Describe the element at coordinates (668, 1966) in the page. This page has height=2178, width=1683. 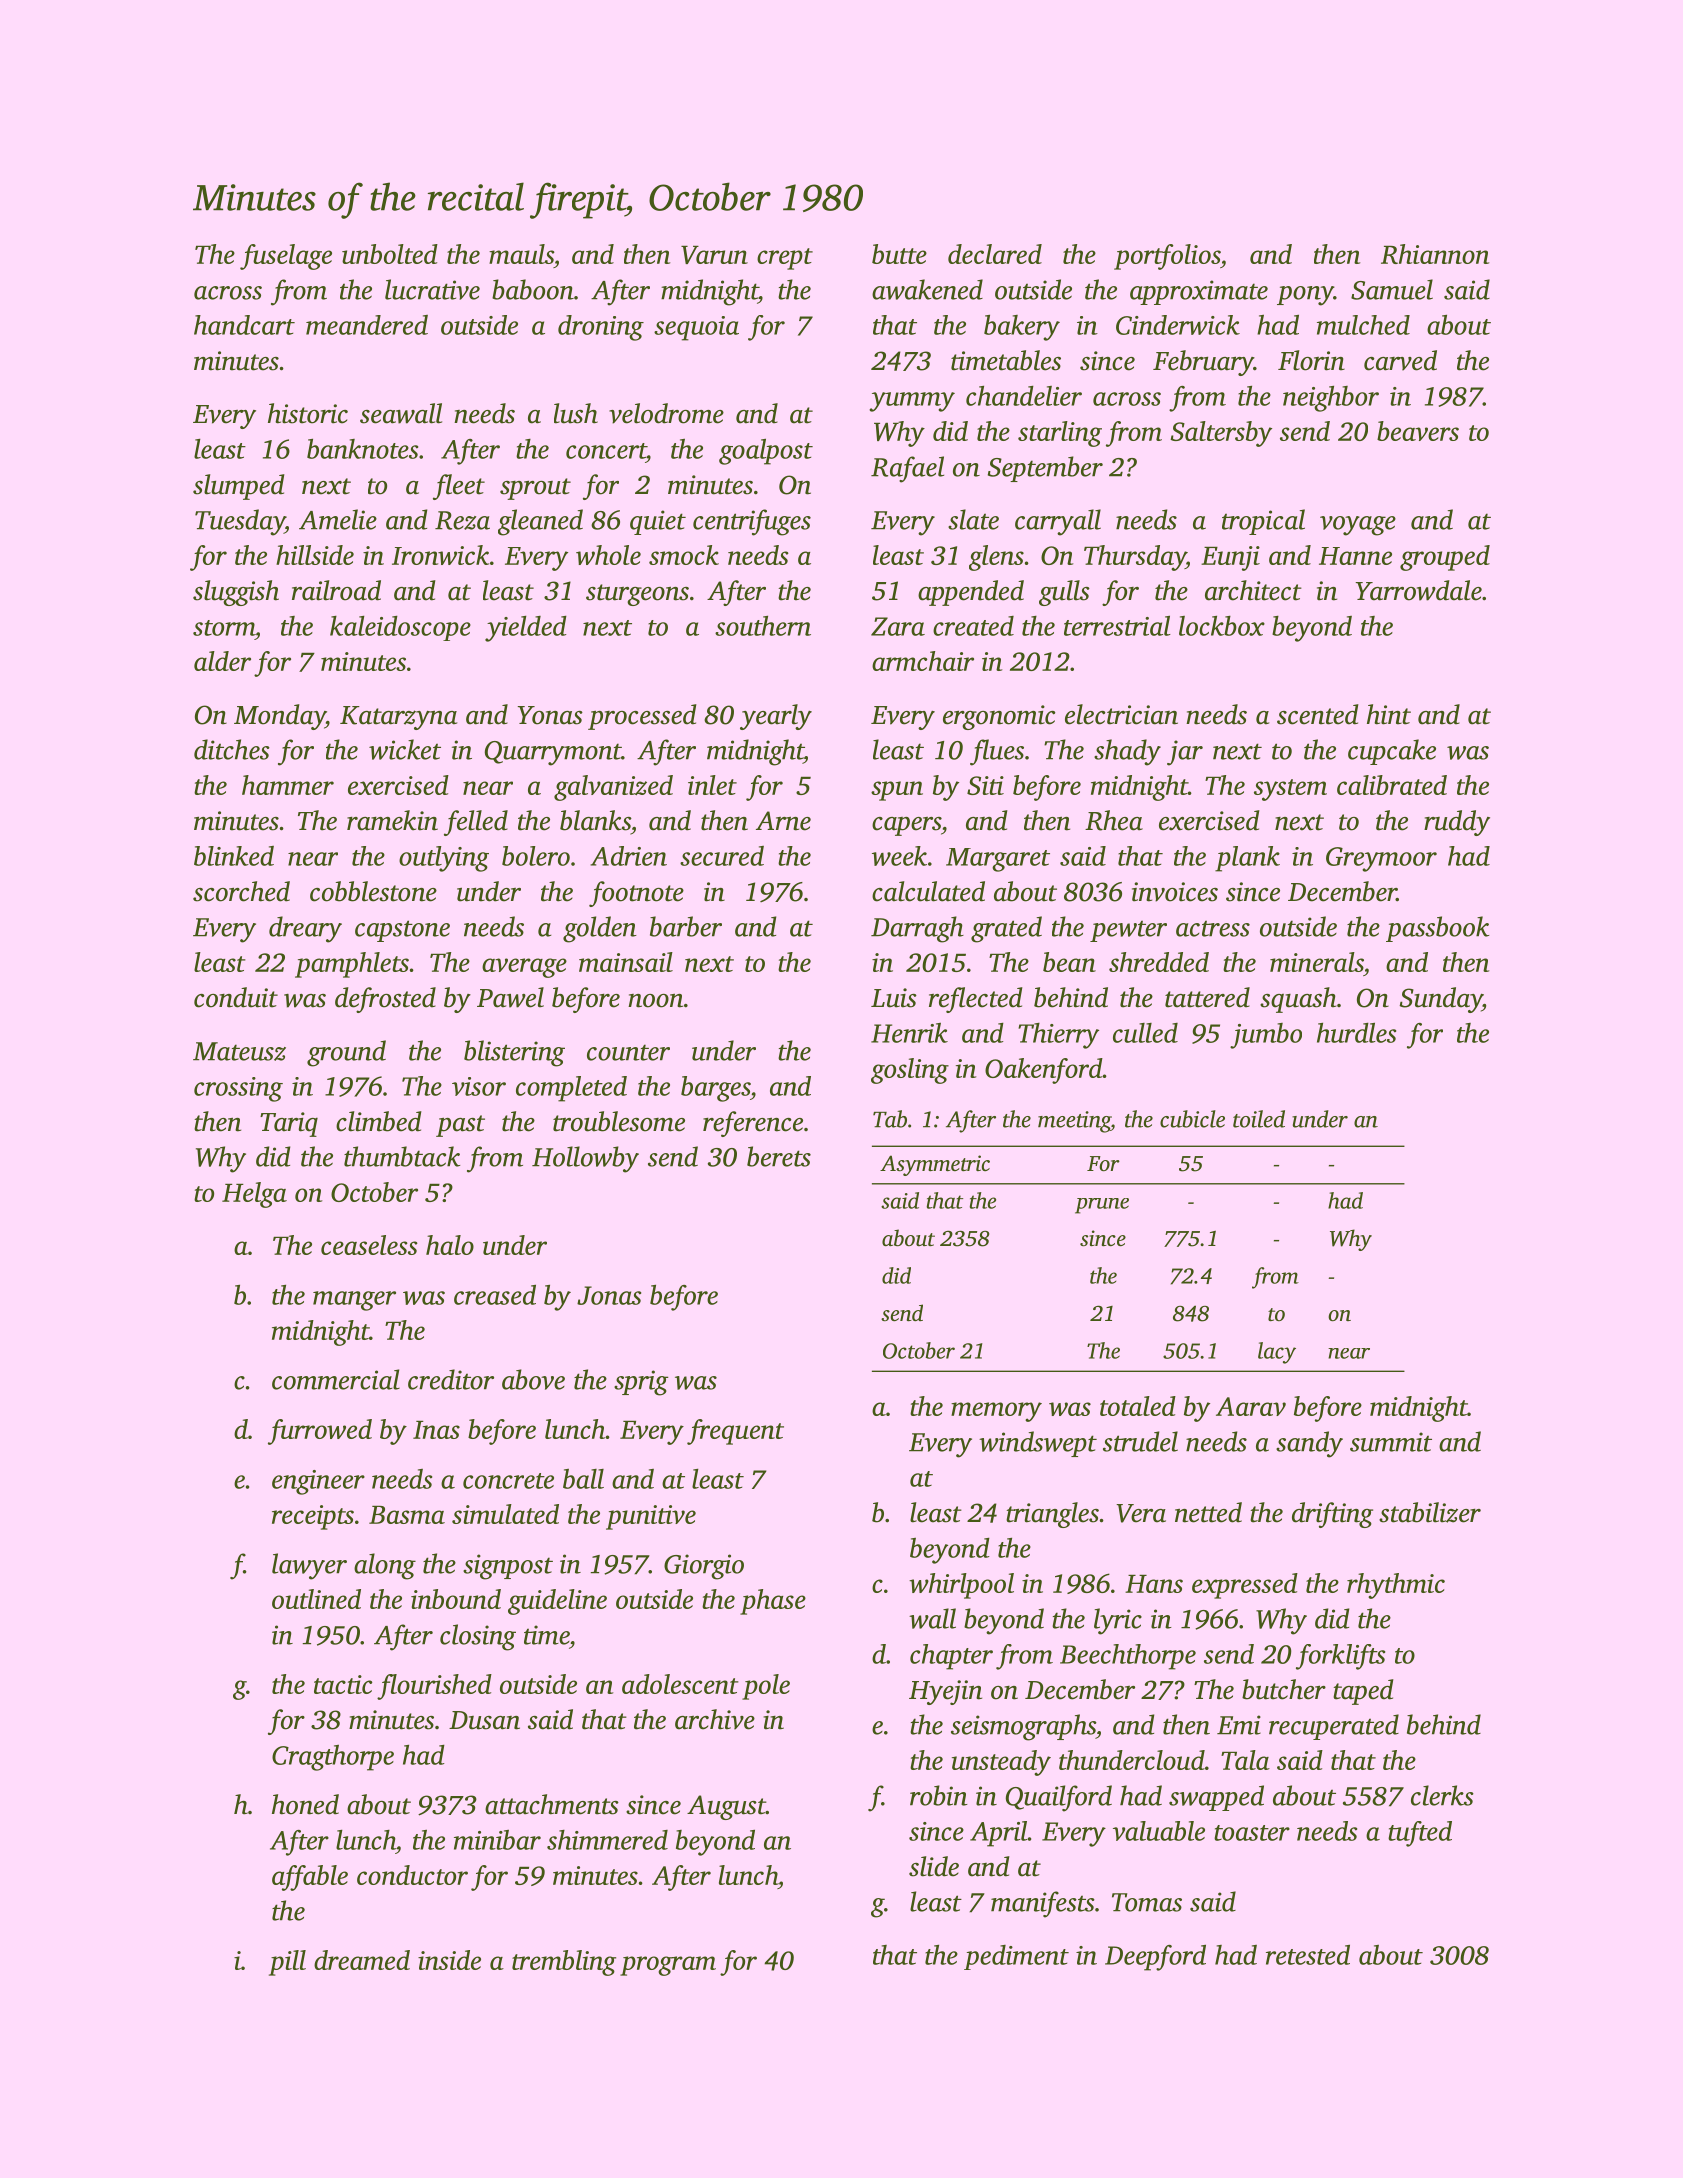
I see `program` at that location.
